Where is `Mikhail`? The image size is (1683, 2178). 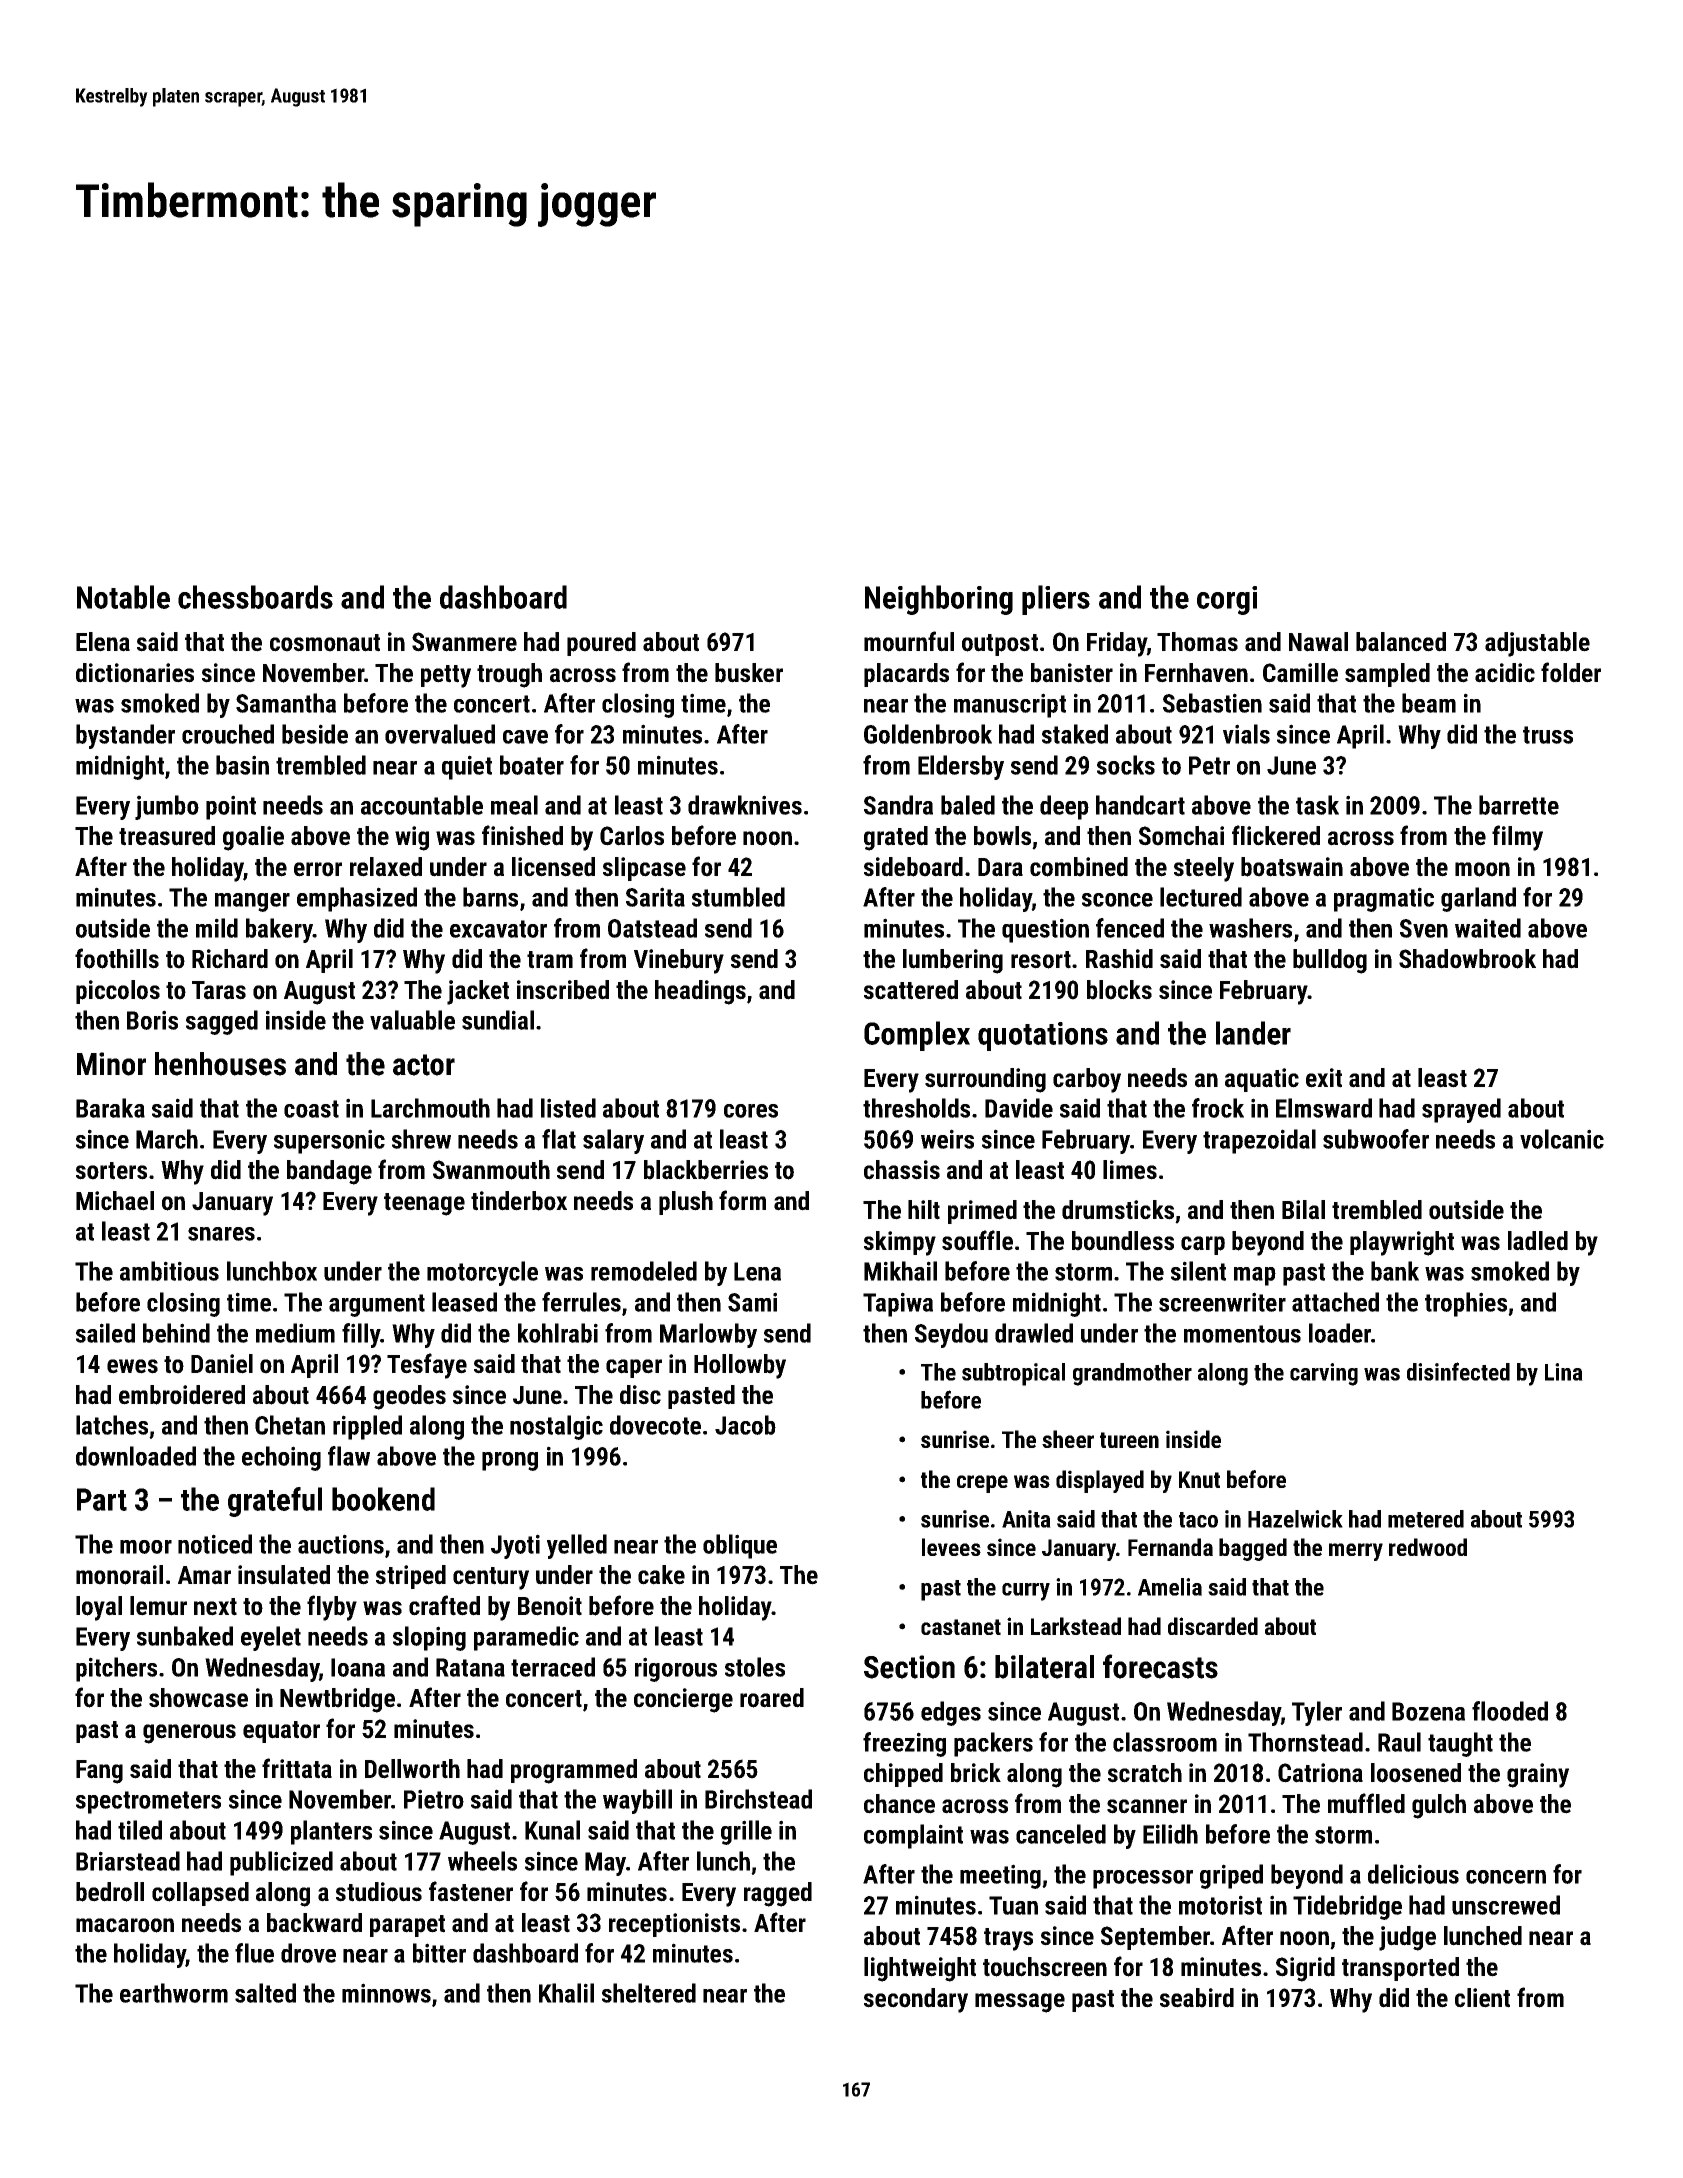 Mikhail is located at coordinates (900, 1271).
